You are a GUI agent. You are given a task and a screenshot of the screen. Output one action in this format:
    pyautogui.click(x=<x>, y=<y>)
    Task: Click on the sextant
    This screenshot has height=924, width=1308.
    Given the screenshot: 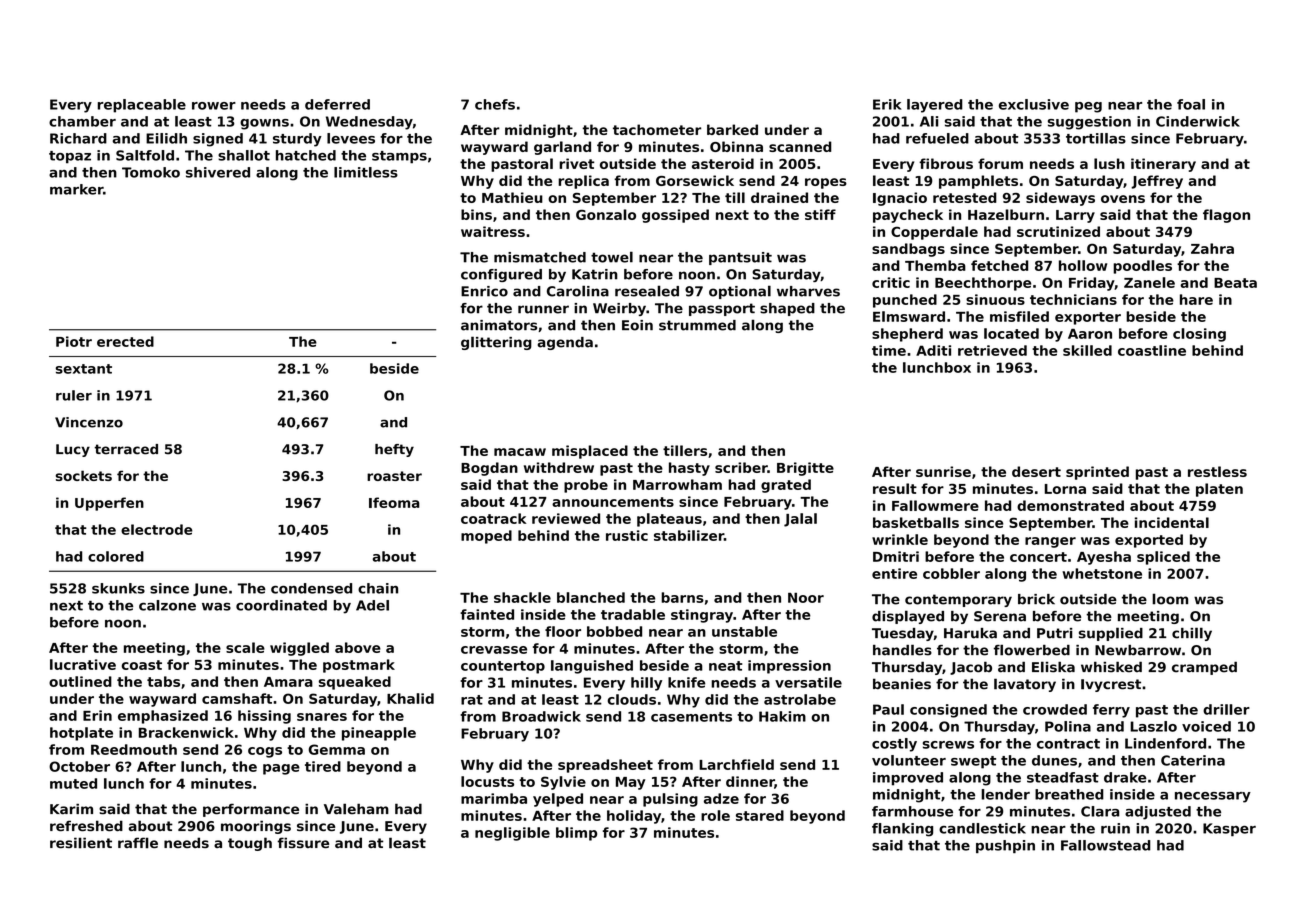 What is the action you would take?
    pyautogui.click(x=84, y=369)
